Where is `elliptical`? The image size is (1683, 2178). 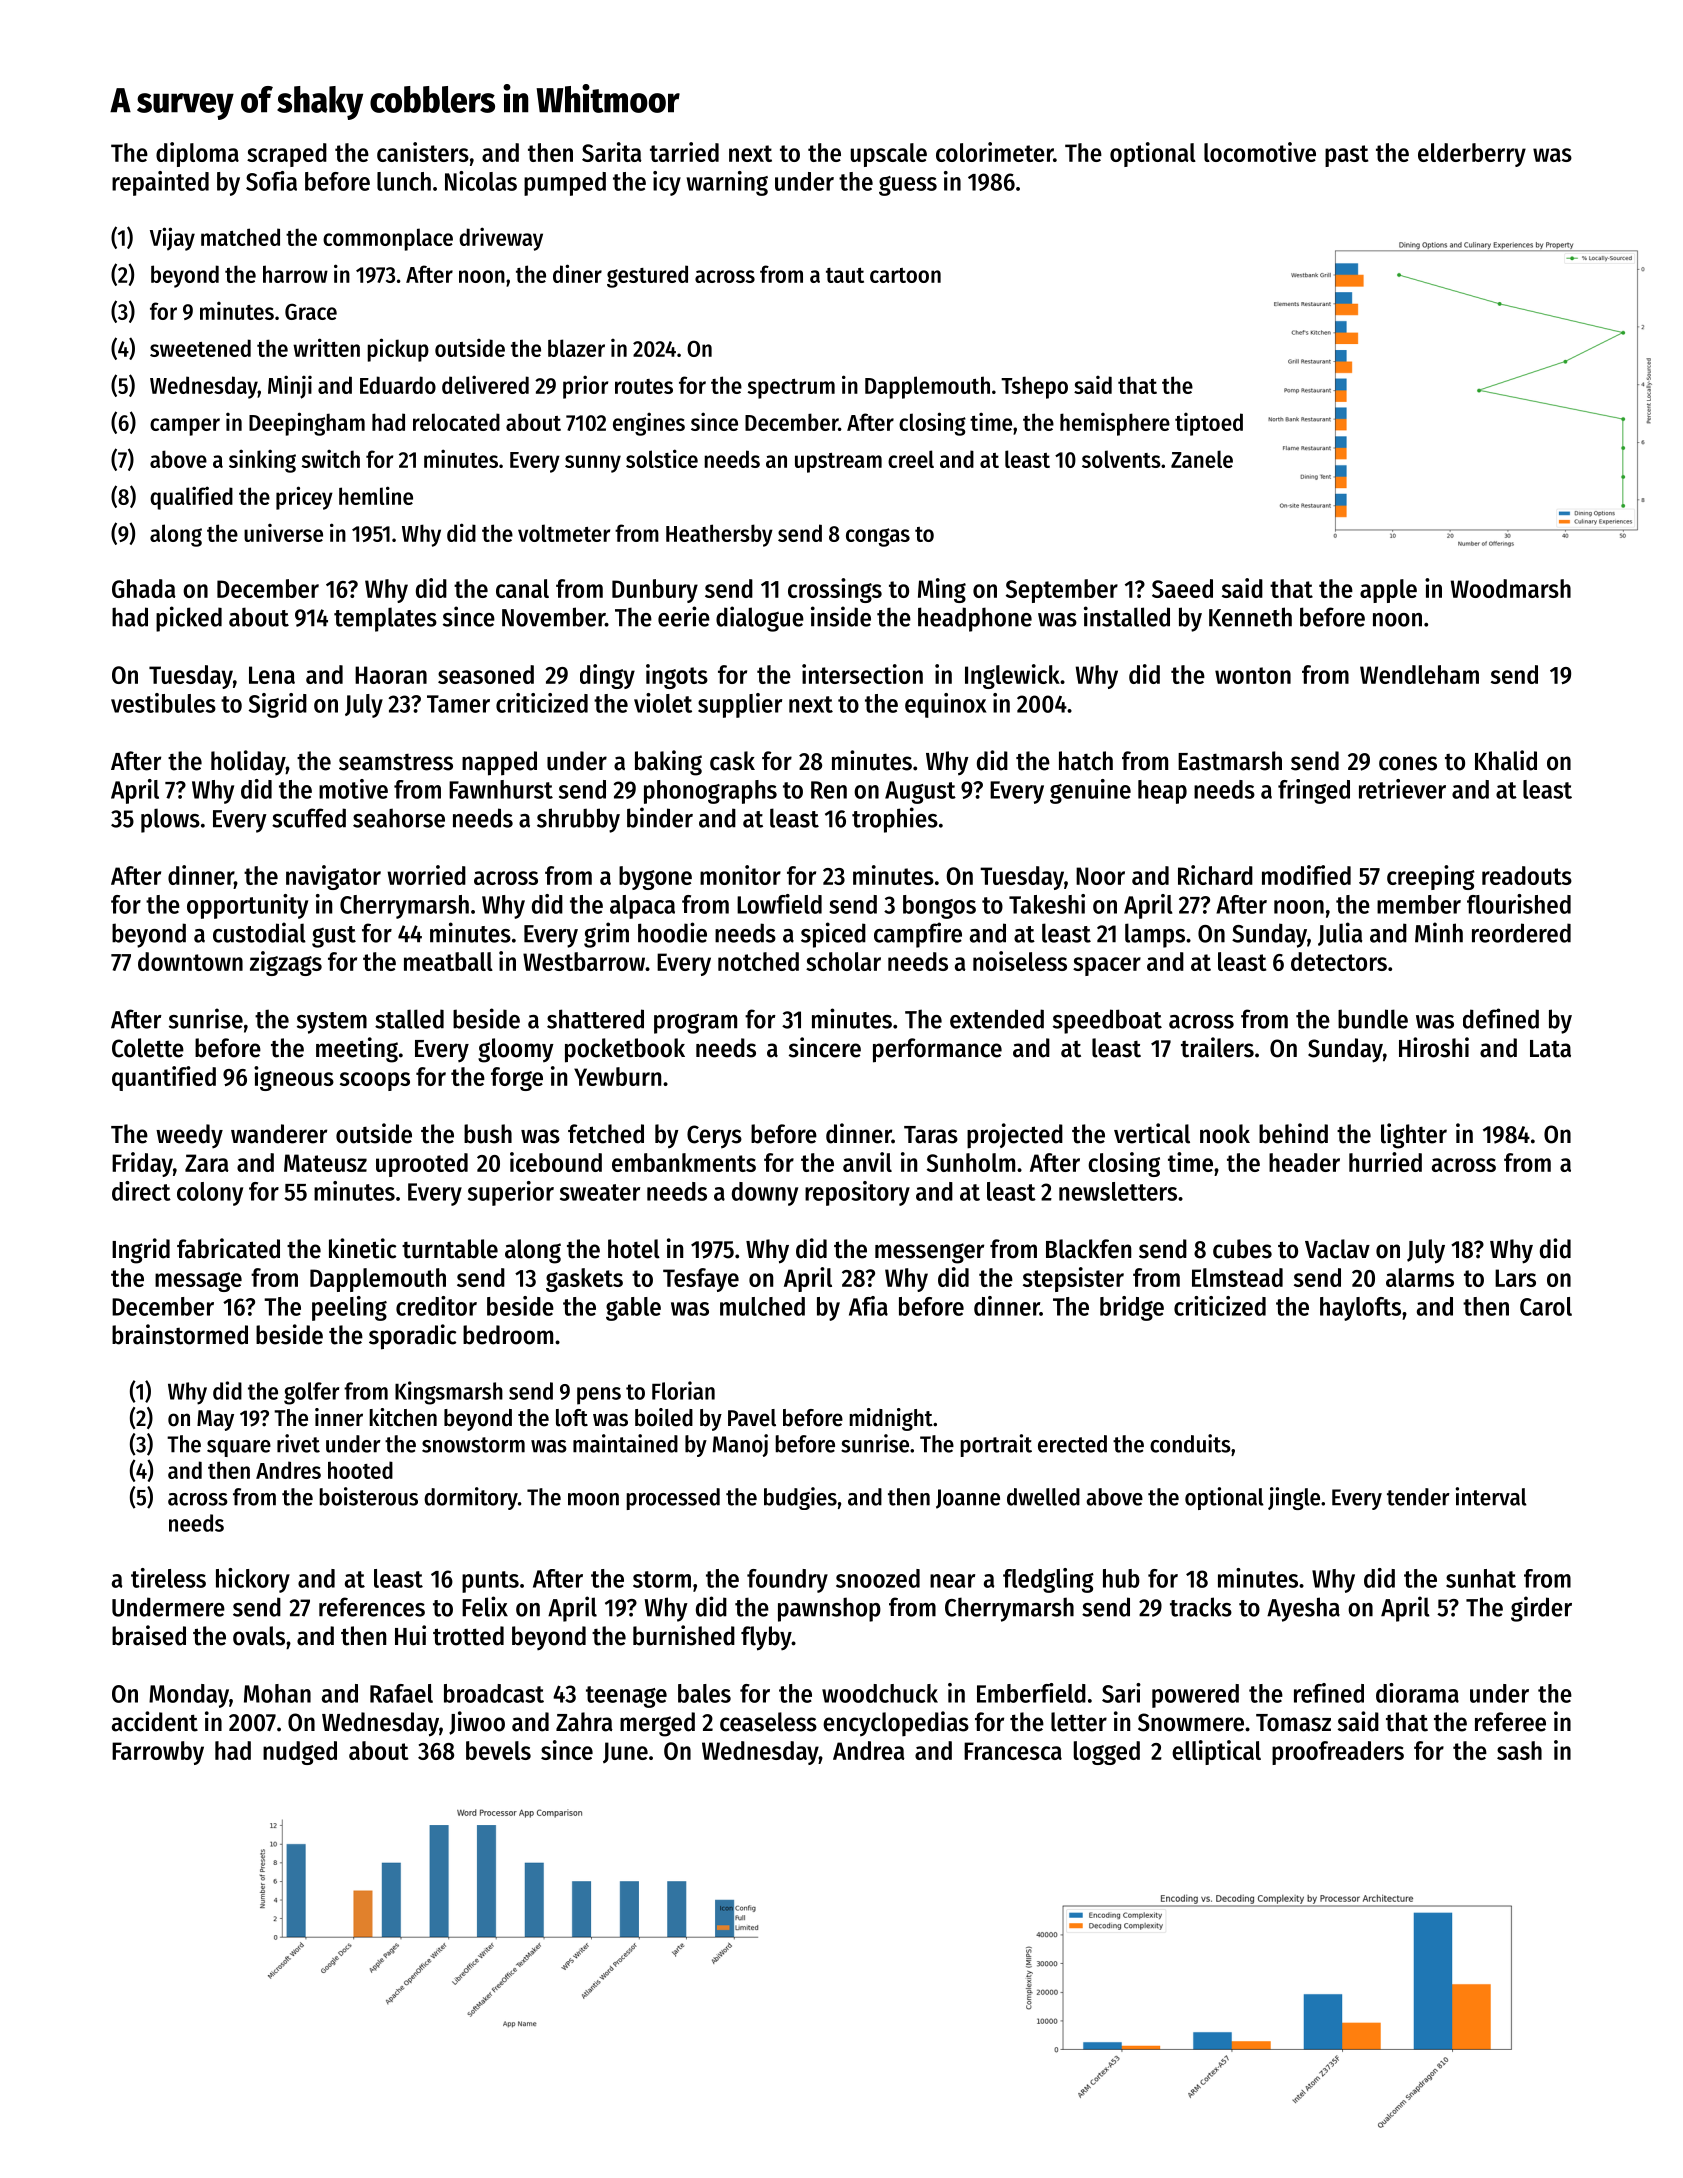
elliptical is located at coordinates (1216, 1752).
